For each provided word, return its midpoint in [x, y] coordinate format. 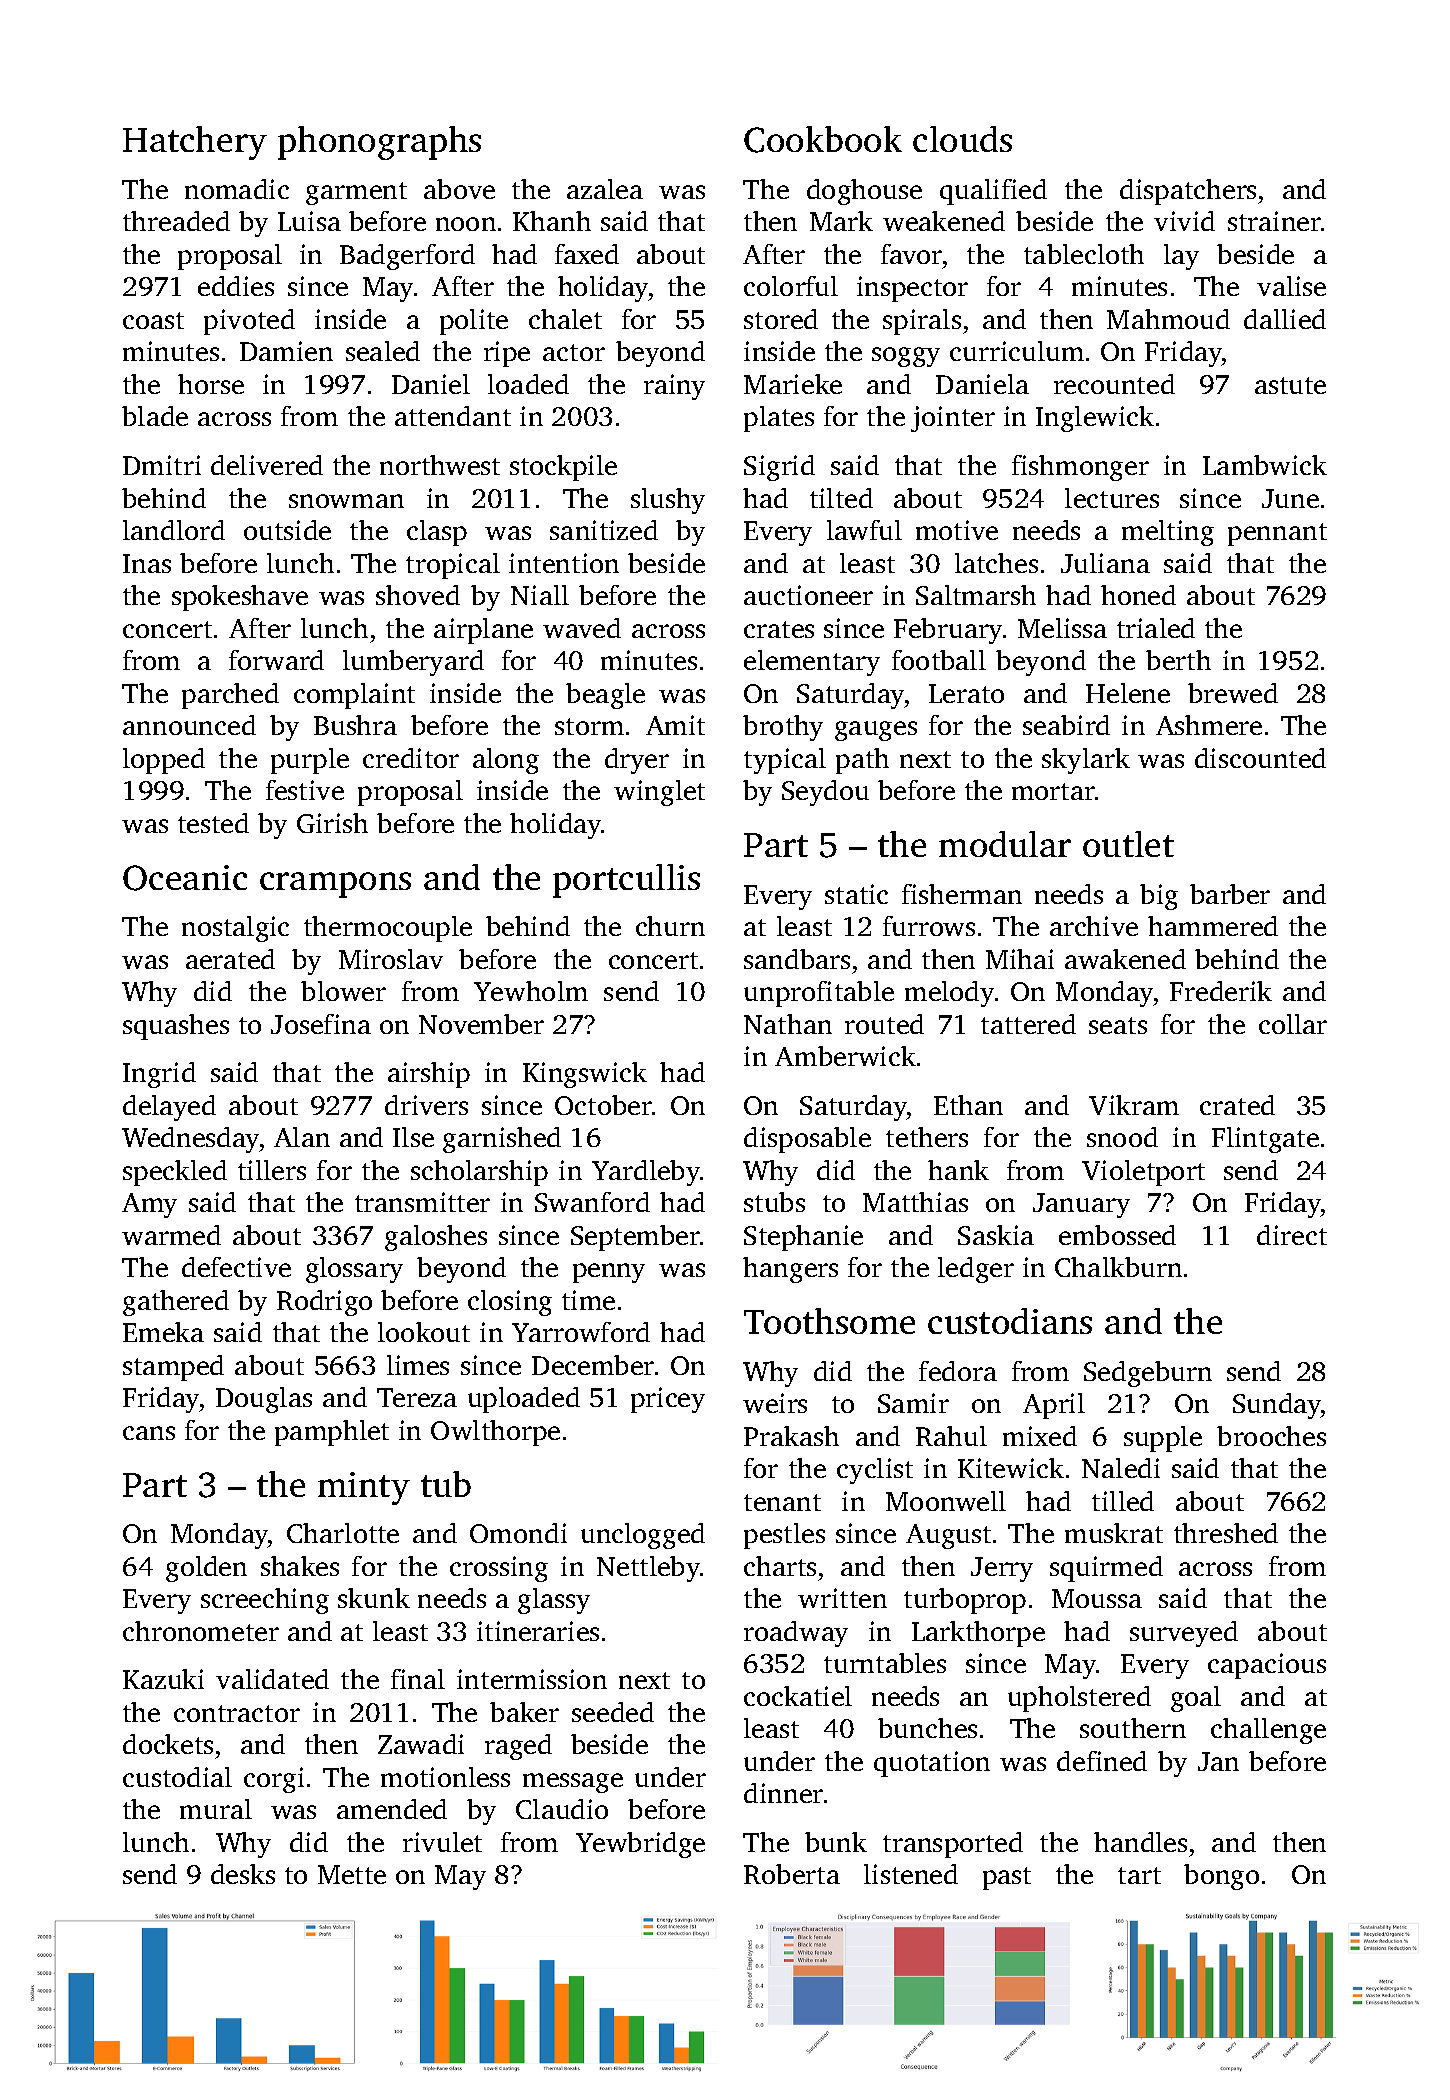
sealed [383, 351]
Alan [302, 1137]
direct [1292, 1235]
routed [884, 1024]
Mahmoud [1168, 319]
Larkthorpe [978, 1634]
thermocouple [388, 929]
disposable [807, 1140]
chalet [565, 319]
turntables [885, 1663]
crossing [499, 1569]
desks [243, 1874]
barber [1230, 894]
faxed [587, 254]
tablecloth [1084, 254]
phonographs [379, 143]
